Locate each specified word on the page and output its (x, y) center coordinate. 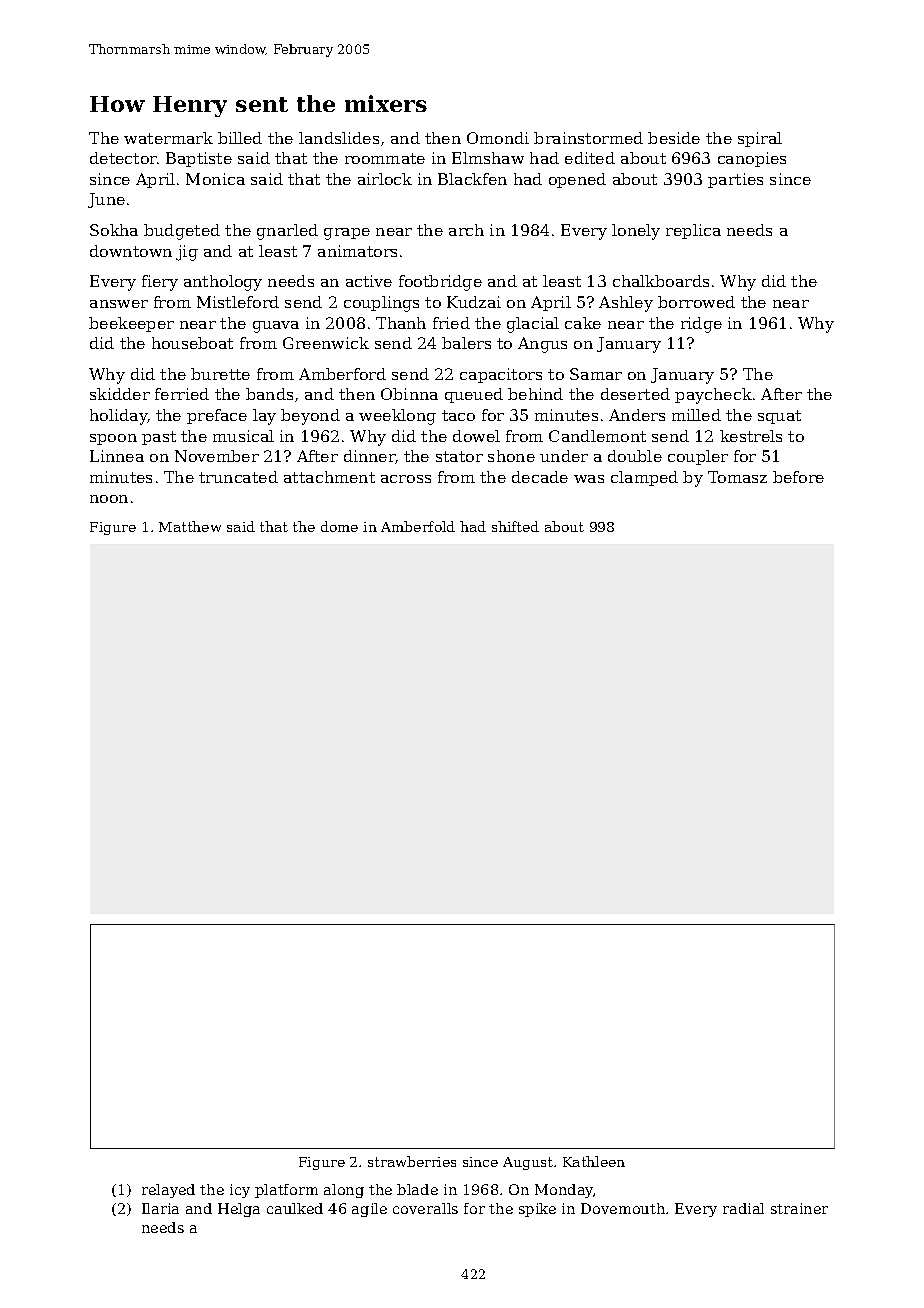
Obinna (409, 394)
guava (276, 327)
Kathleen (594, 1161)
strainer (799, 1208)
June (106, 200)
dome (339, 526)
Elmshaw (488, 158)
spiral (760, 139)
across (406, 479)
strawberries (412, 1161)
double (635, 456)
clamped (644, 478)
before (798, 477)
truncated (238, 477)
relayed (168, 1191)
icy (240, 1191)
